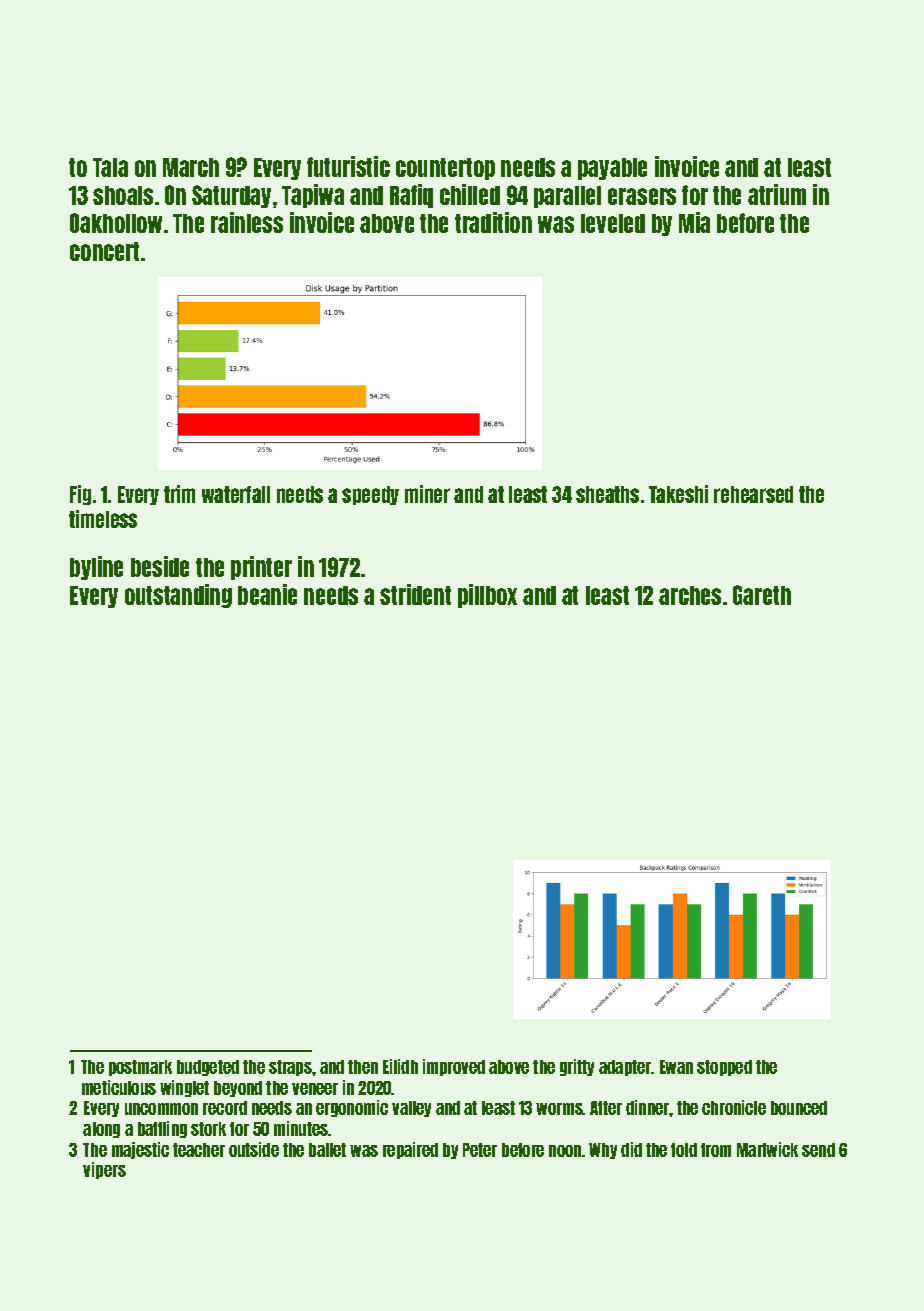 This page has width=924, height=1311. What do you see at coordinates (363, 1067) in the page?
I see `then` at bounding box center [363, 1067].
